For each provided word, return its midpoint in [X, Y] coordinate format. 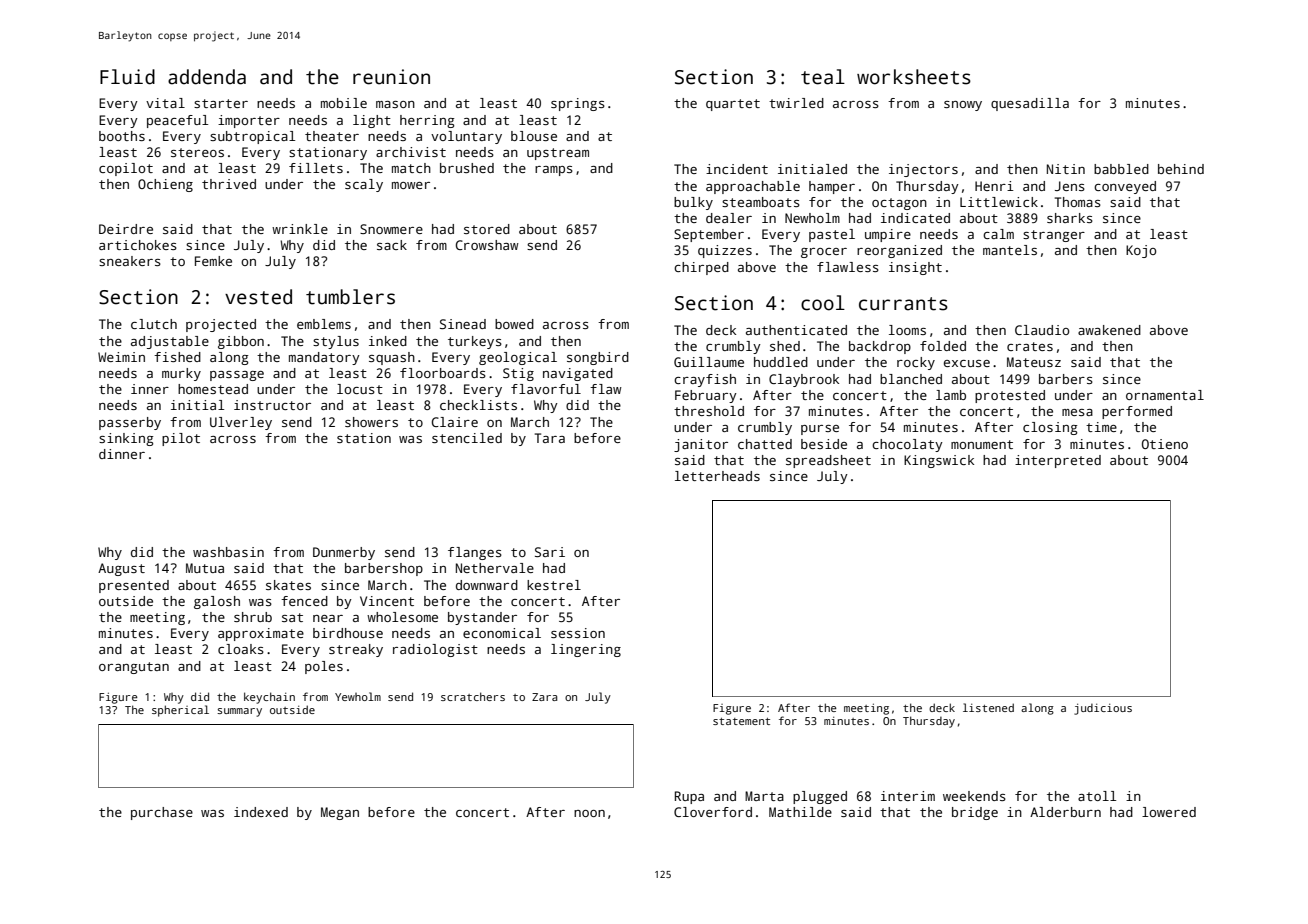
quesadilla [1030, 104]
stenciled [467, 438]
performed [1137, 412]
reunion [391, 77]
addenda [207, 77]
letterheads [717, 476]
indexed [261, 812]
